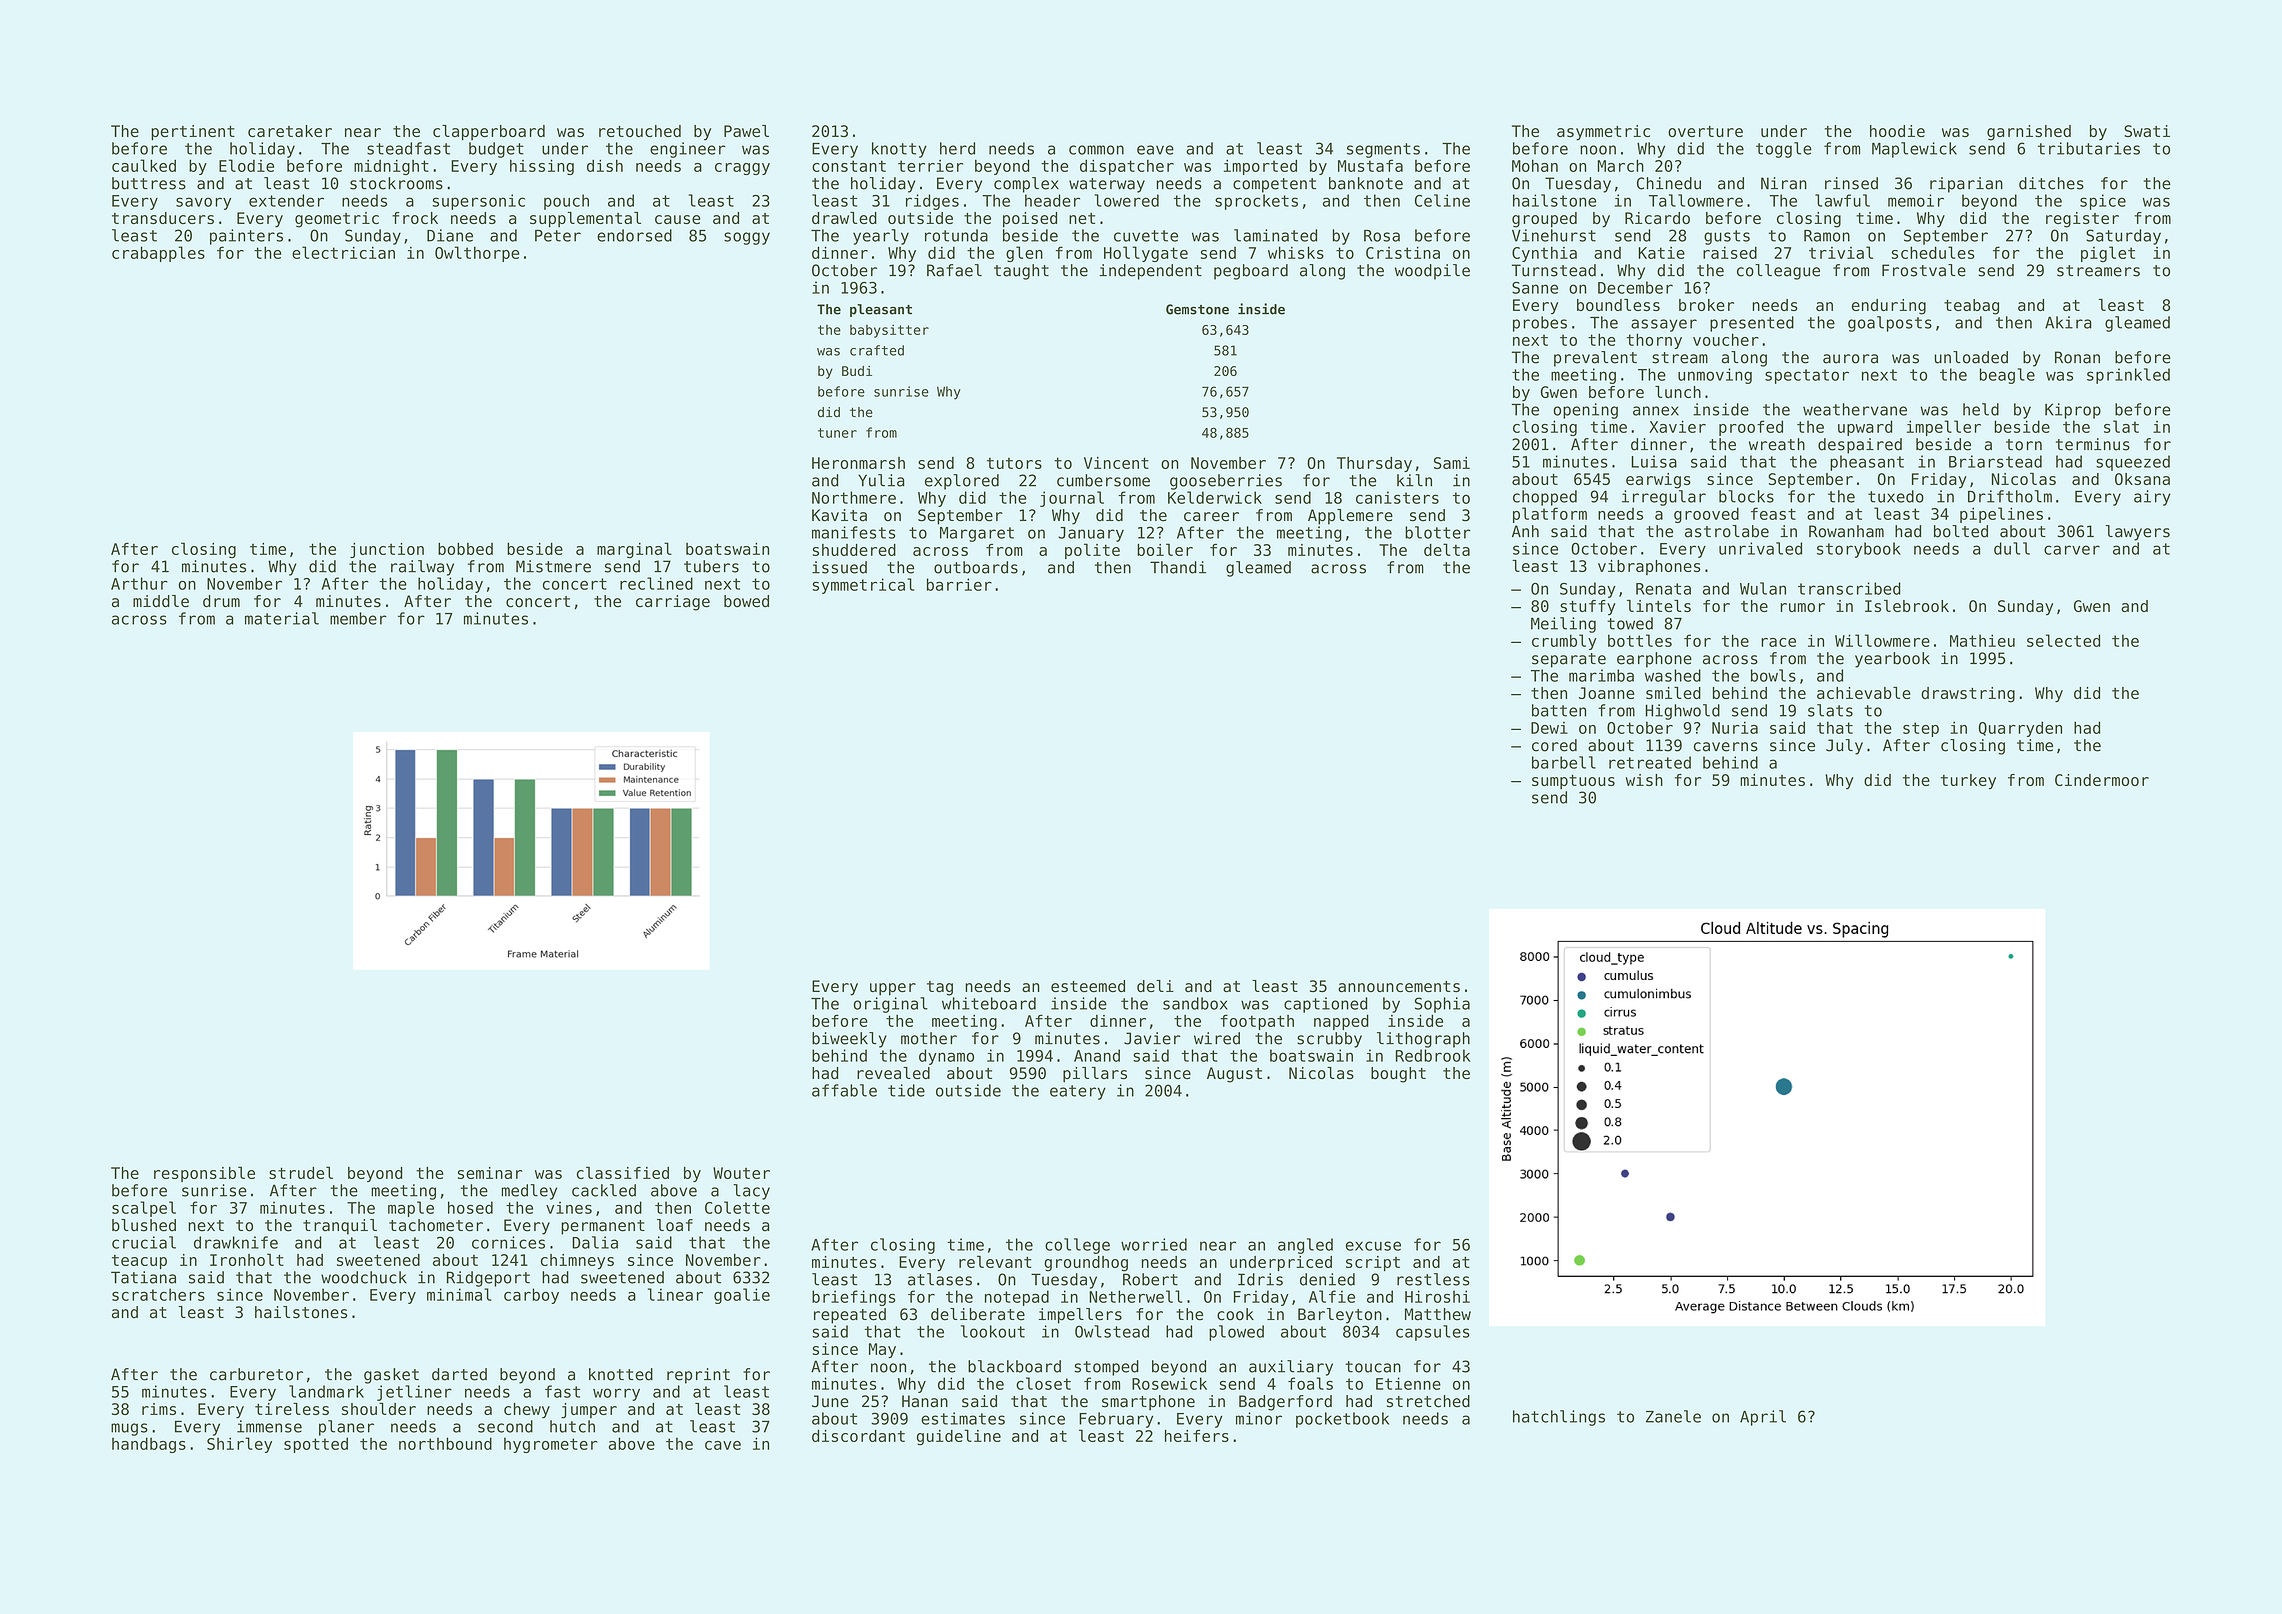 This image has width=2282, height=1614. What do you see at coordinates (1197, 309) in the image?
I see `Gemstone` at bounding box center [1197, 309].
